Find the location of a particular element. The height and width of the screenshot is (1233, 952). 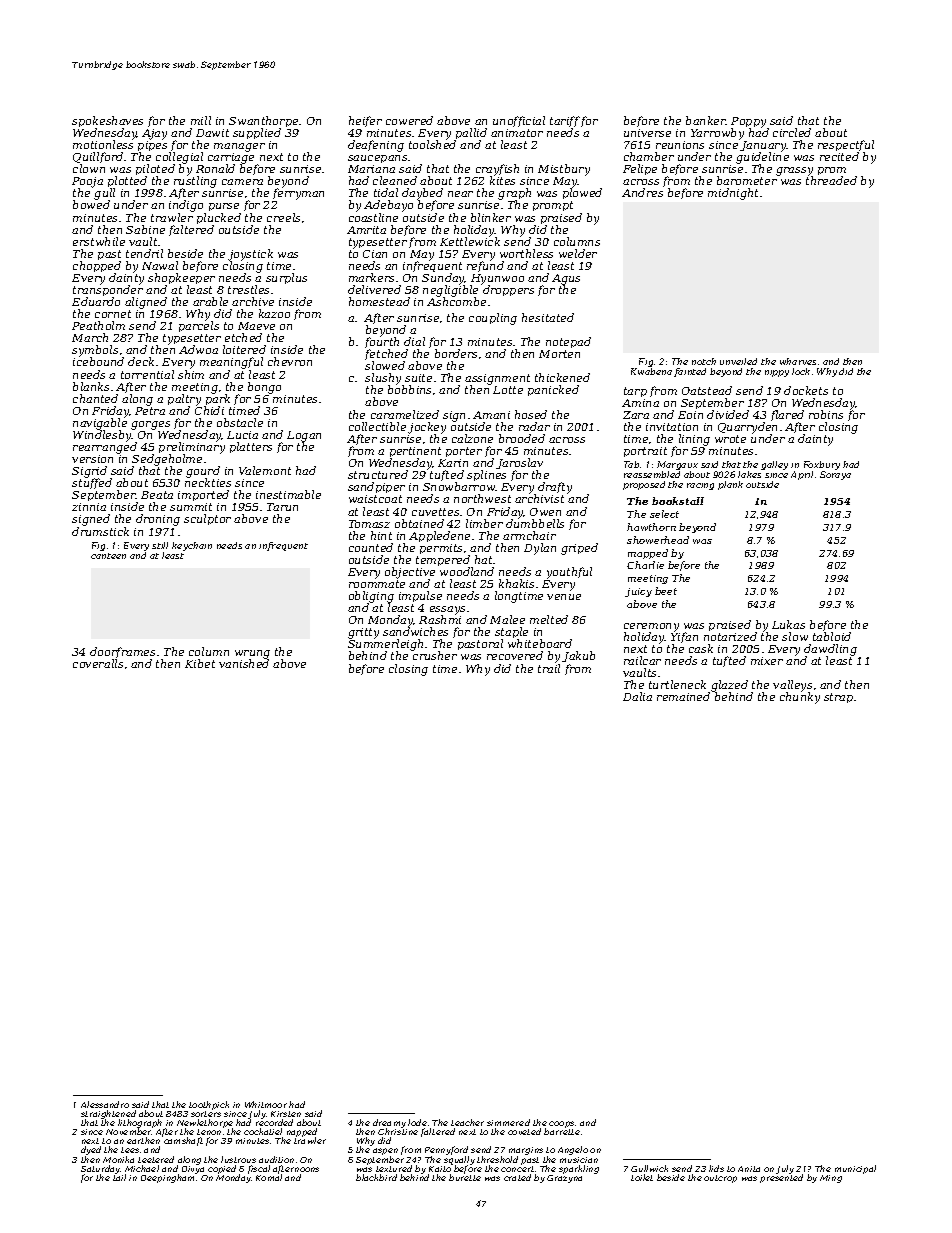

Adebayo is located at coordinates (388, 206).
